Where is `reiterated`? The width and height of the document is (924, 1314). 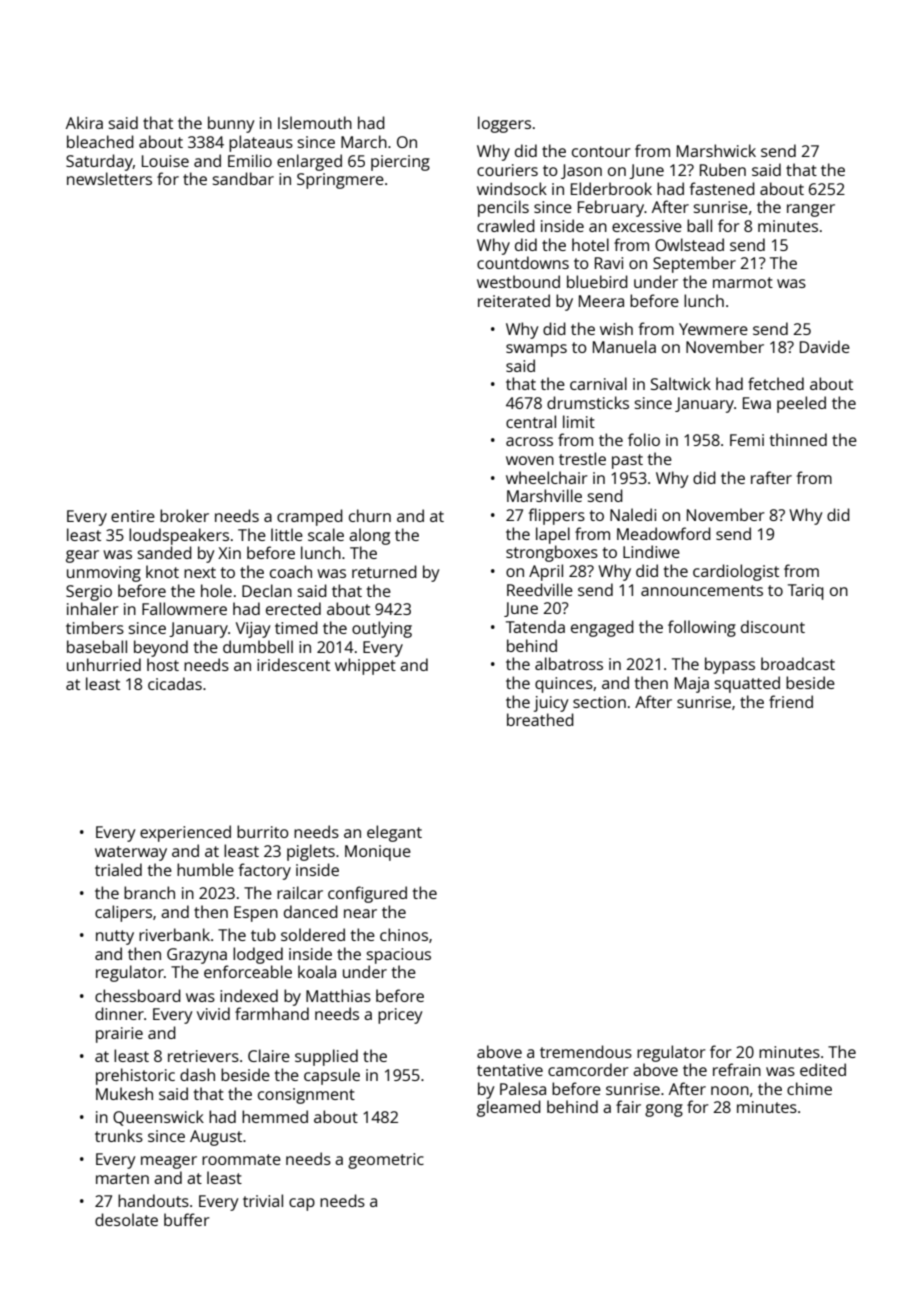
reiterated is located at coordinates (514, 300).
